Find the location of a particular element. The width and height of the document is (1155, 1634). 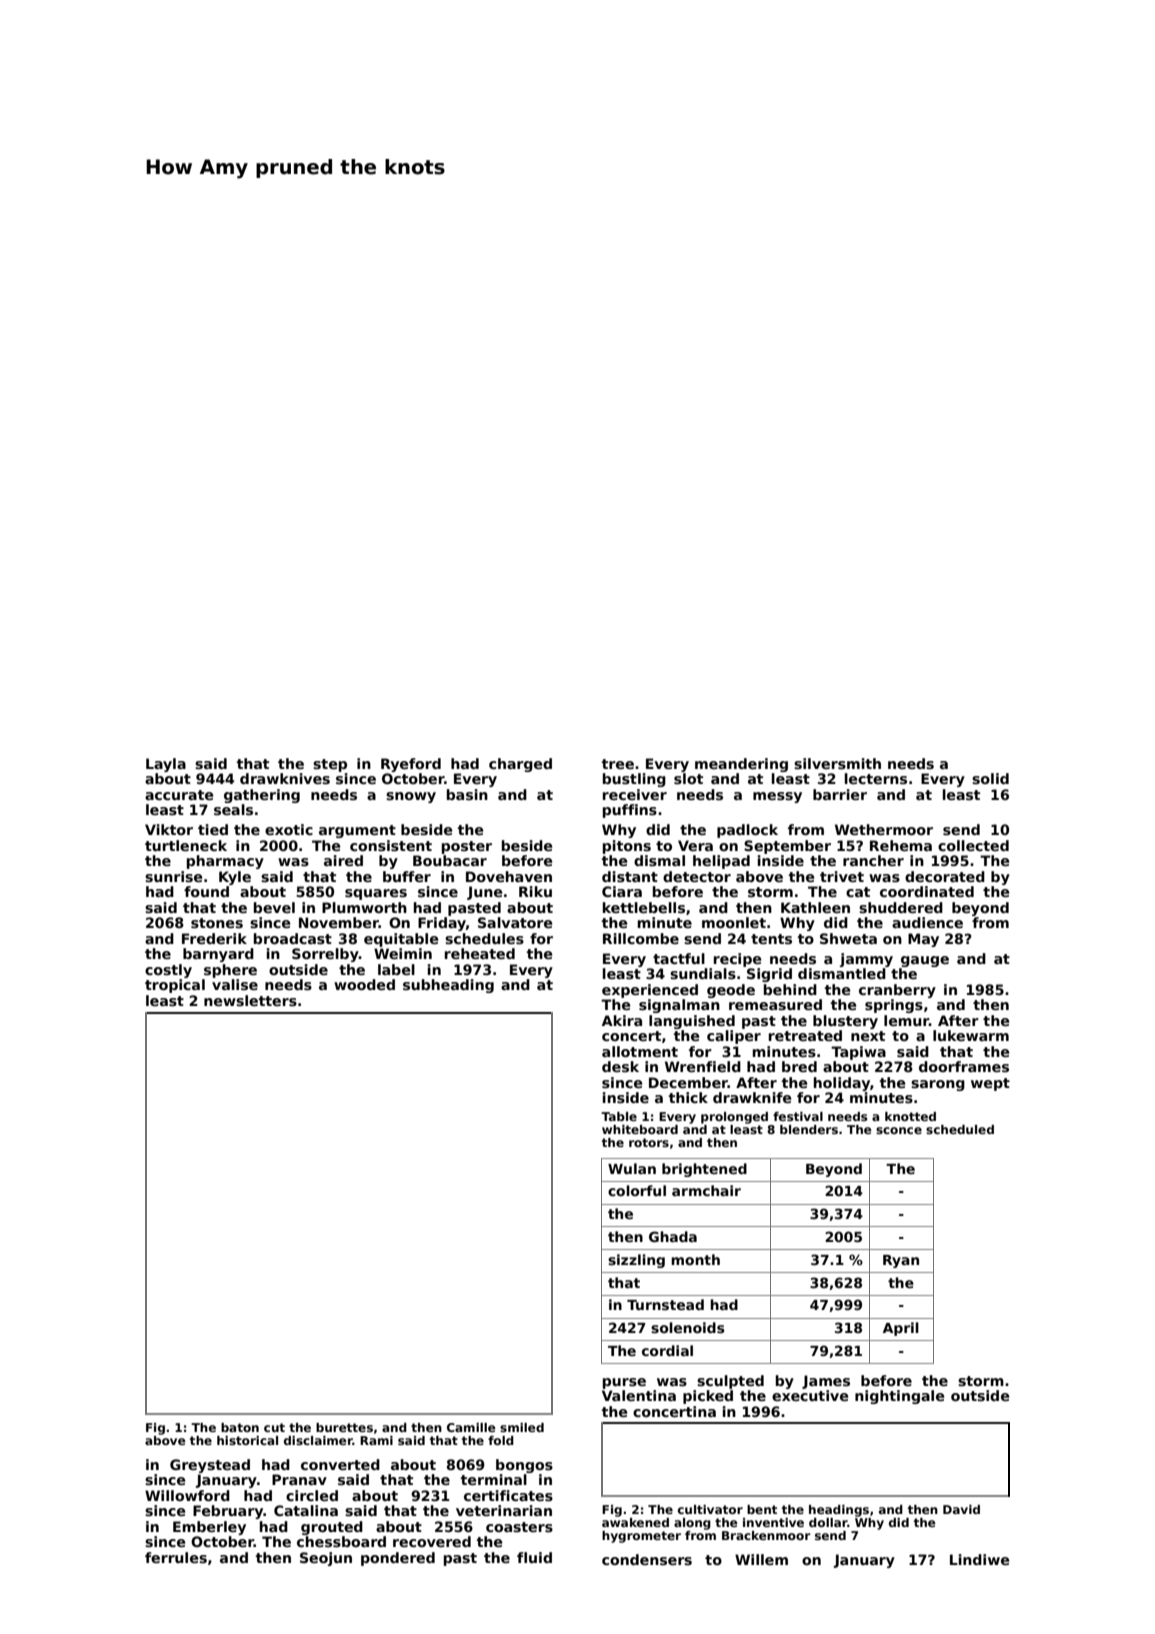

circled is located at coordinates (312, 1495).
